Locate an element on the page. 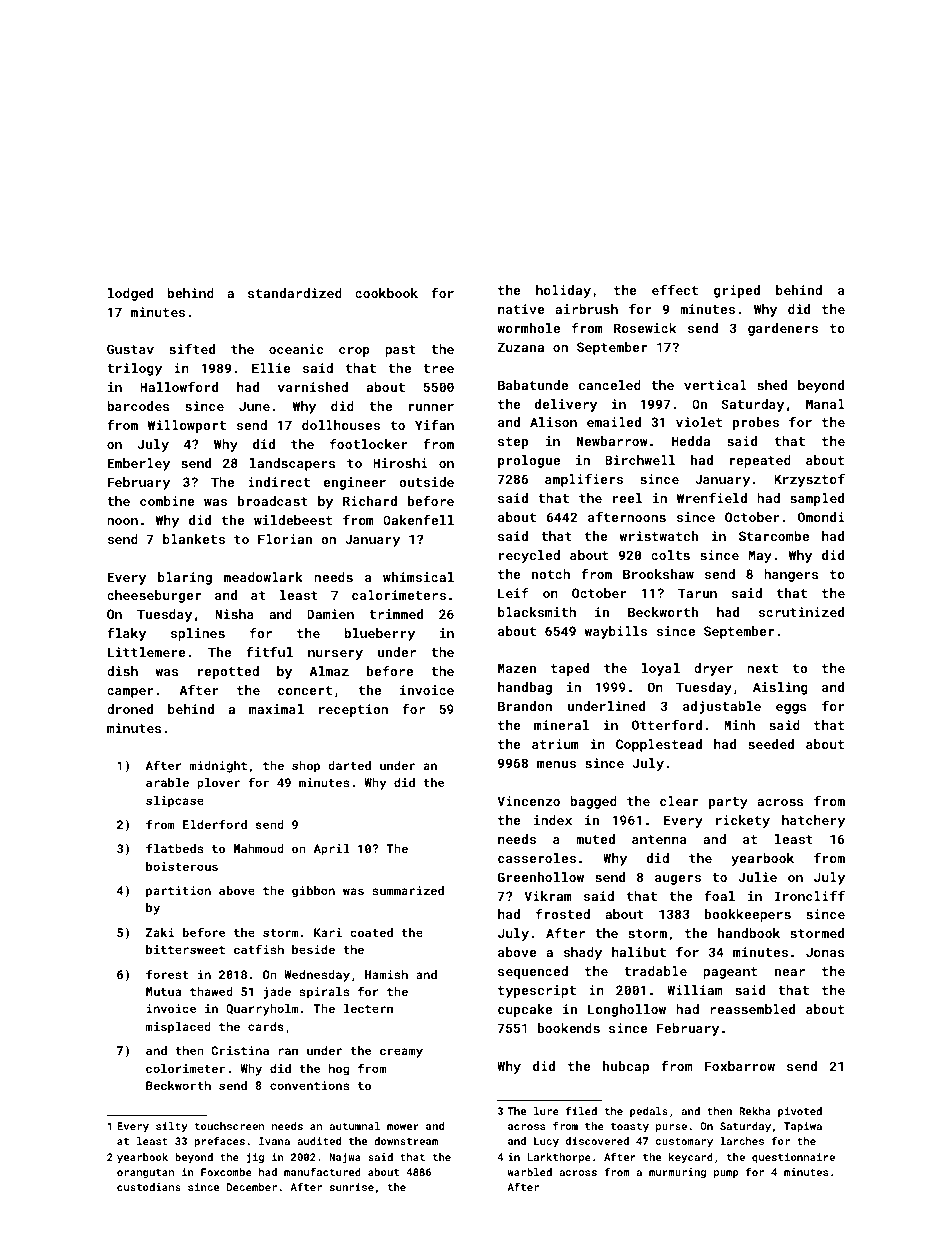 Image resolution: width=952 pixels, height=1233 pixels. blacksmith is located at coordinates (537, 612).
